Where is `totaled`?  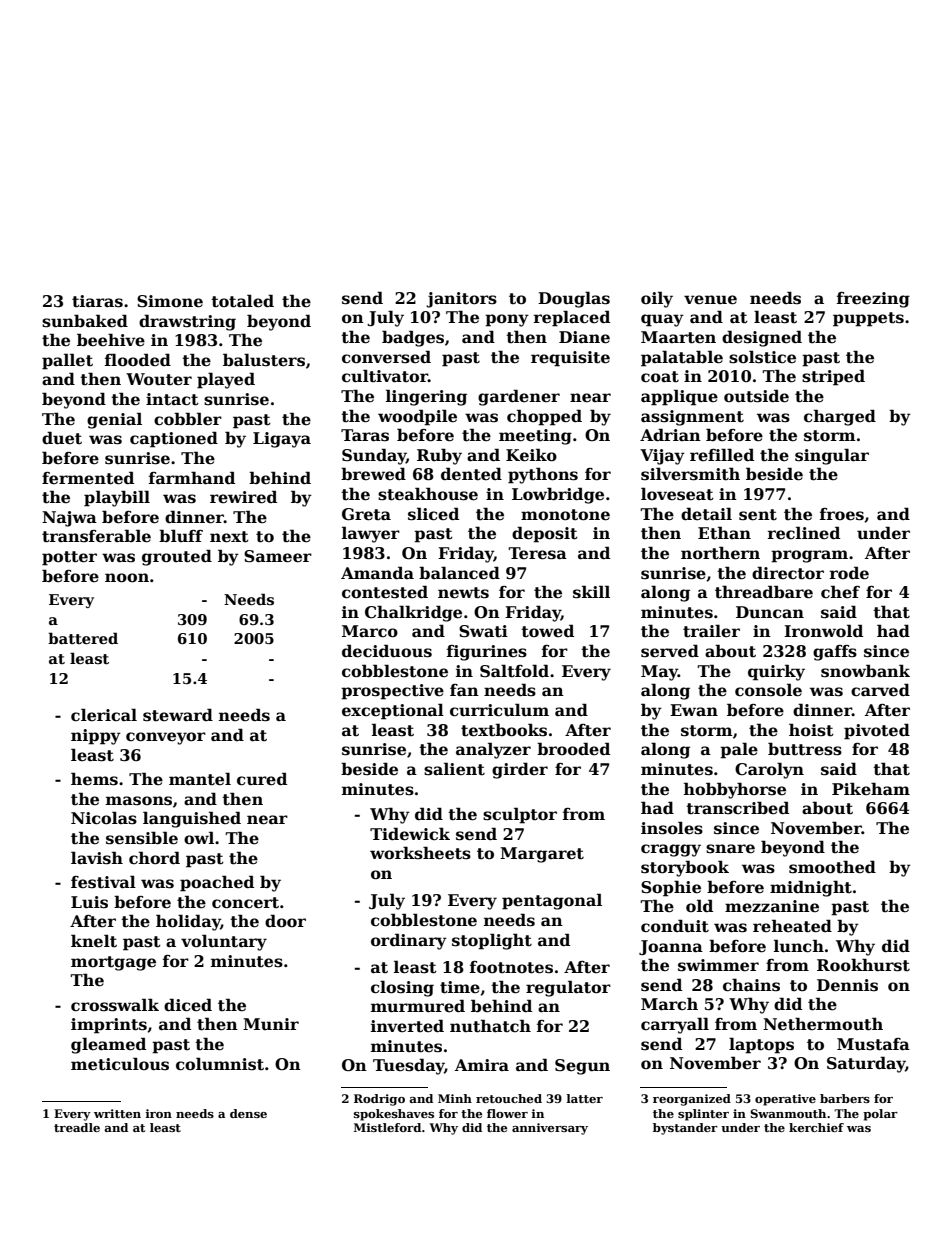 totaled is located at coordinates (242, 301).
